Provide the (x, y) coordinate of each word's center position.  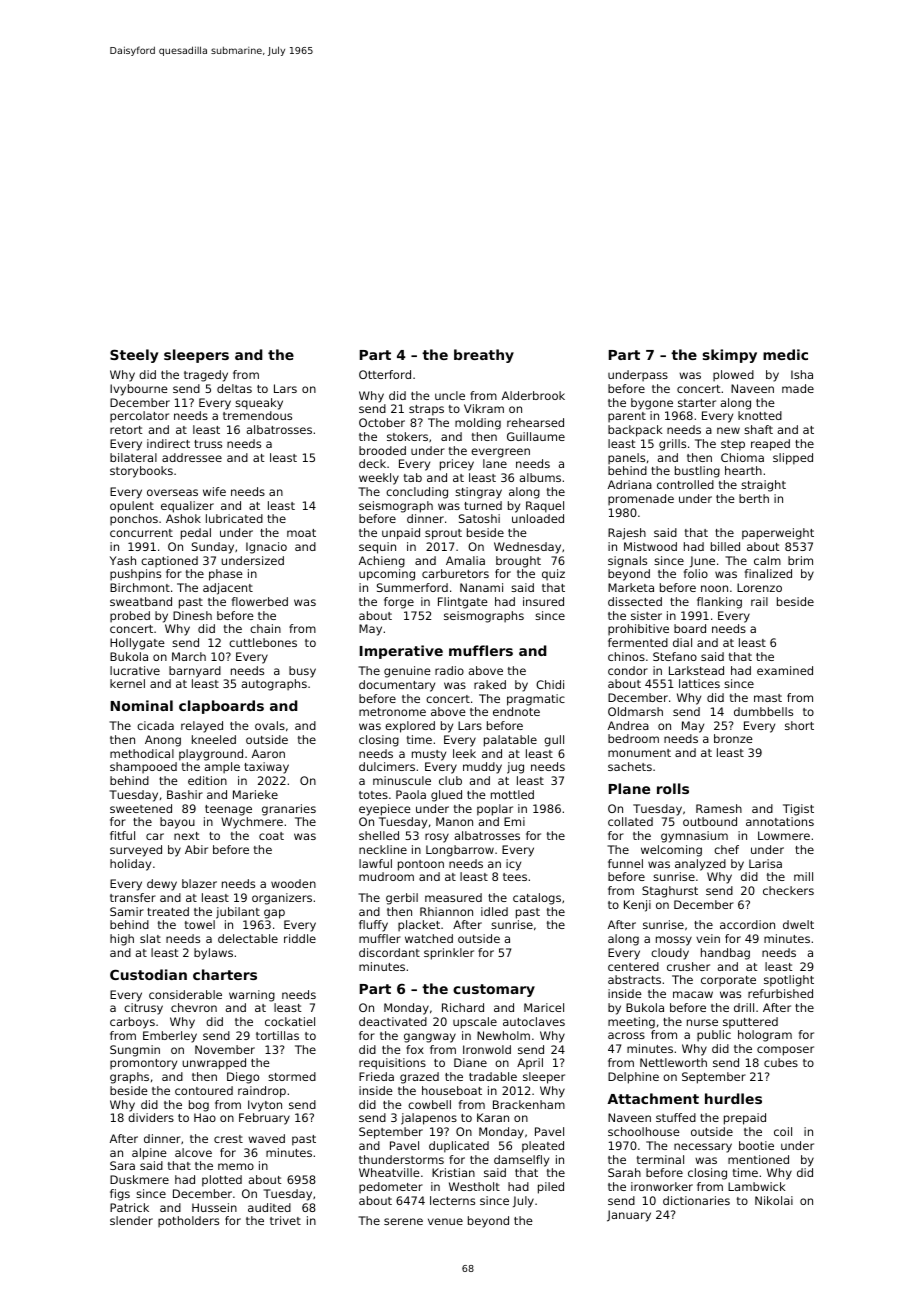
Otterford (385, 374)
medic (785, 354)
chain (265, 628)
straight (763, 486)
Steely (134, 356)
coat (271, 836)
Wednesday (527, 548)
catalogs (537, 899)
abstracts (634, 979)
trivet (285, 1220)
